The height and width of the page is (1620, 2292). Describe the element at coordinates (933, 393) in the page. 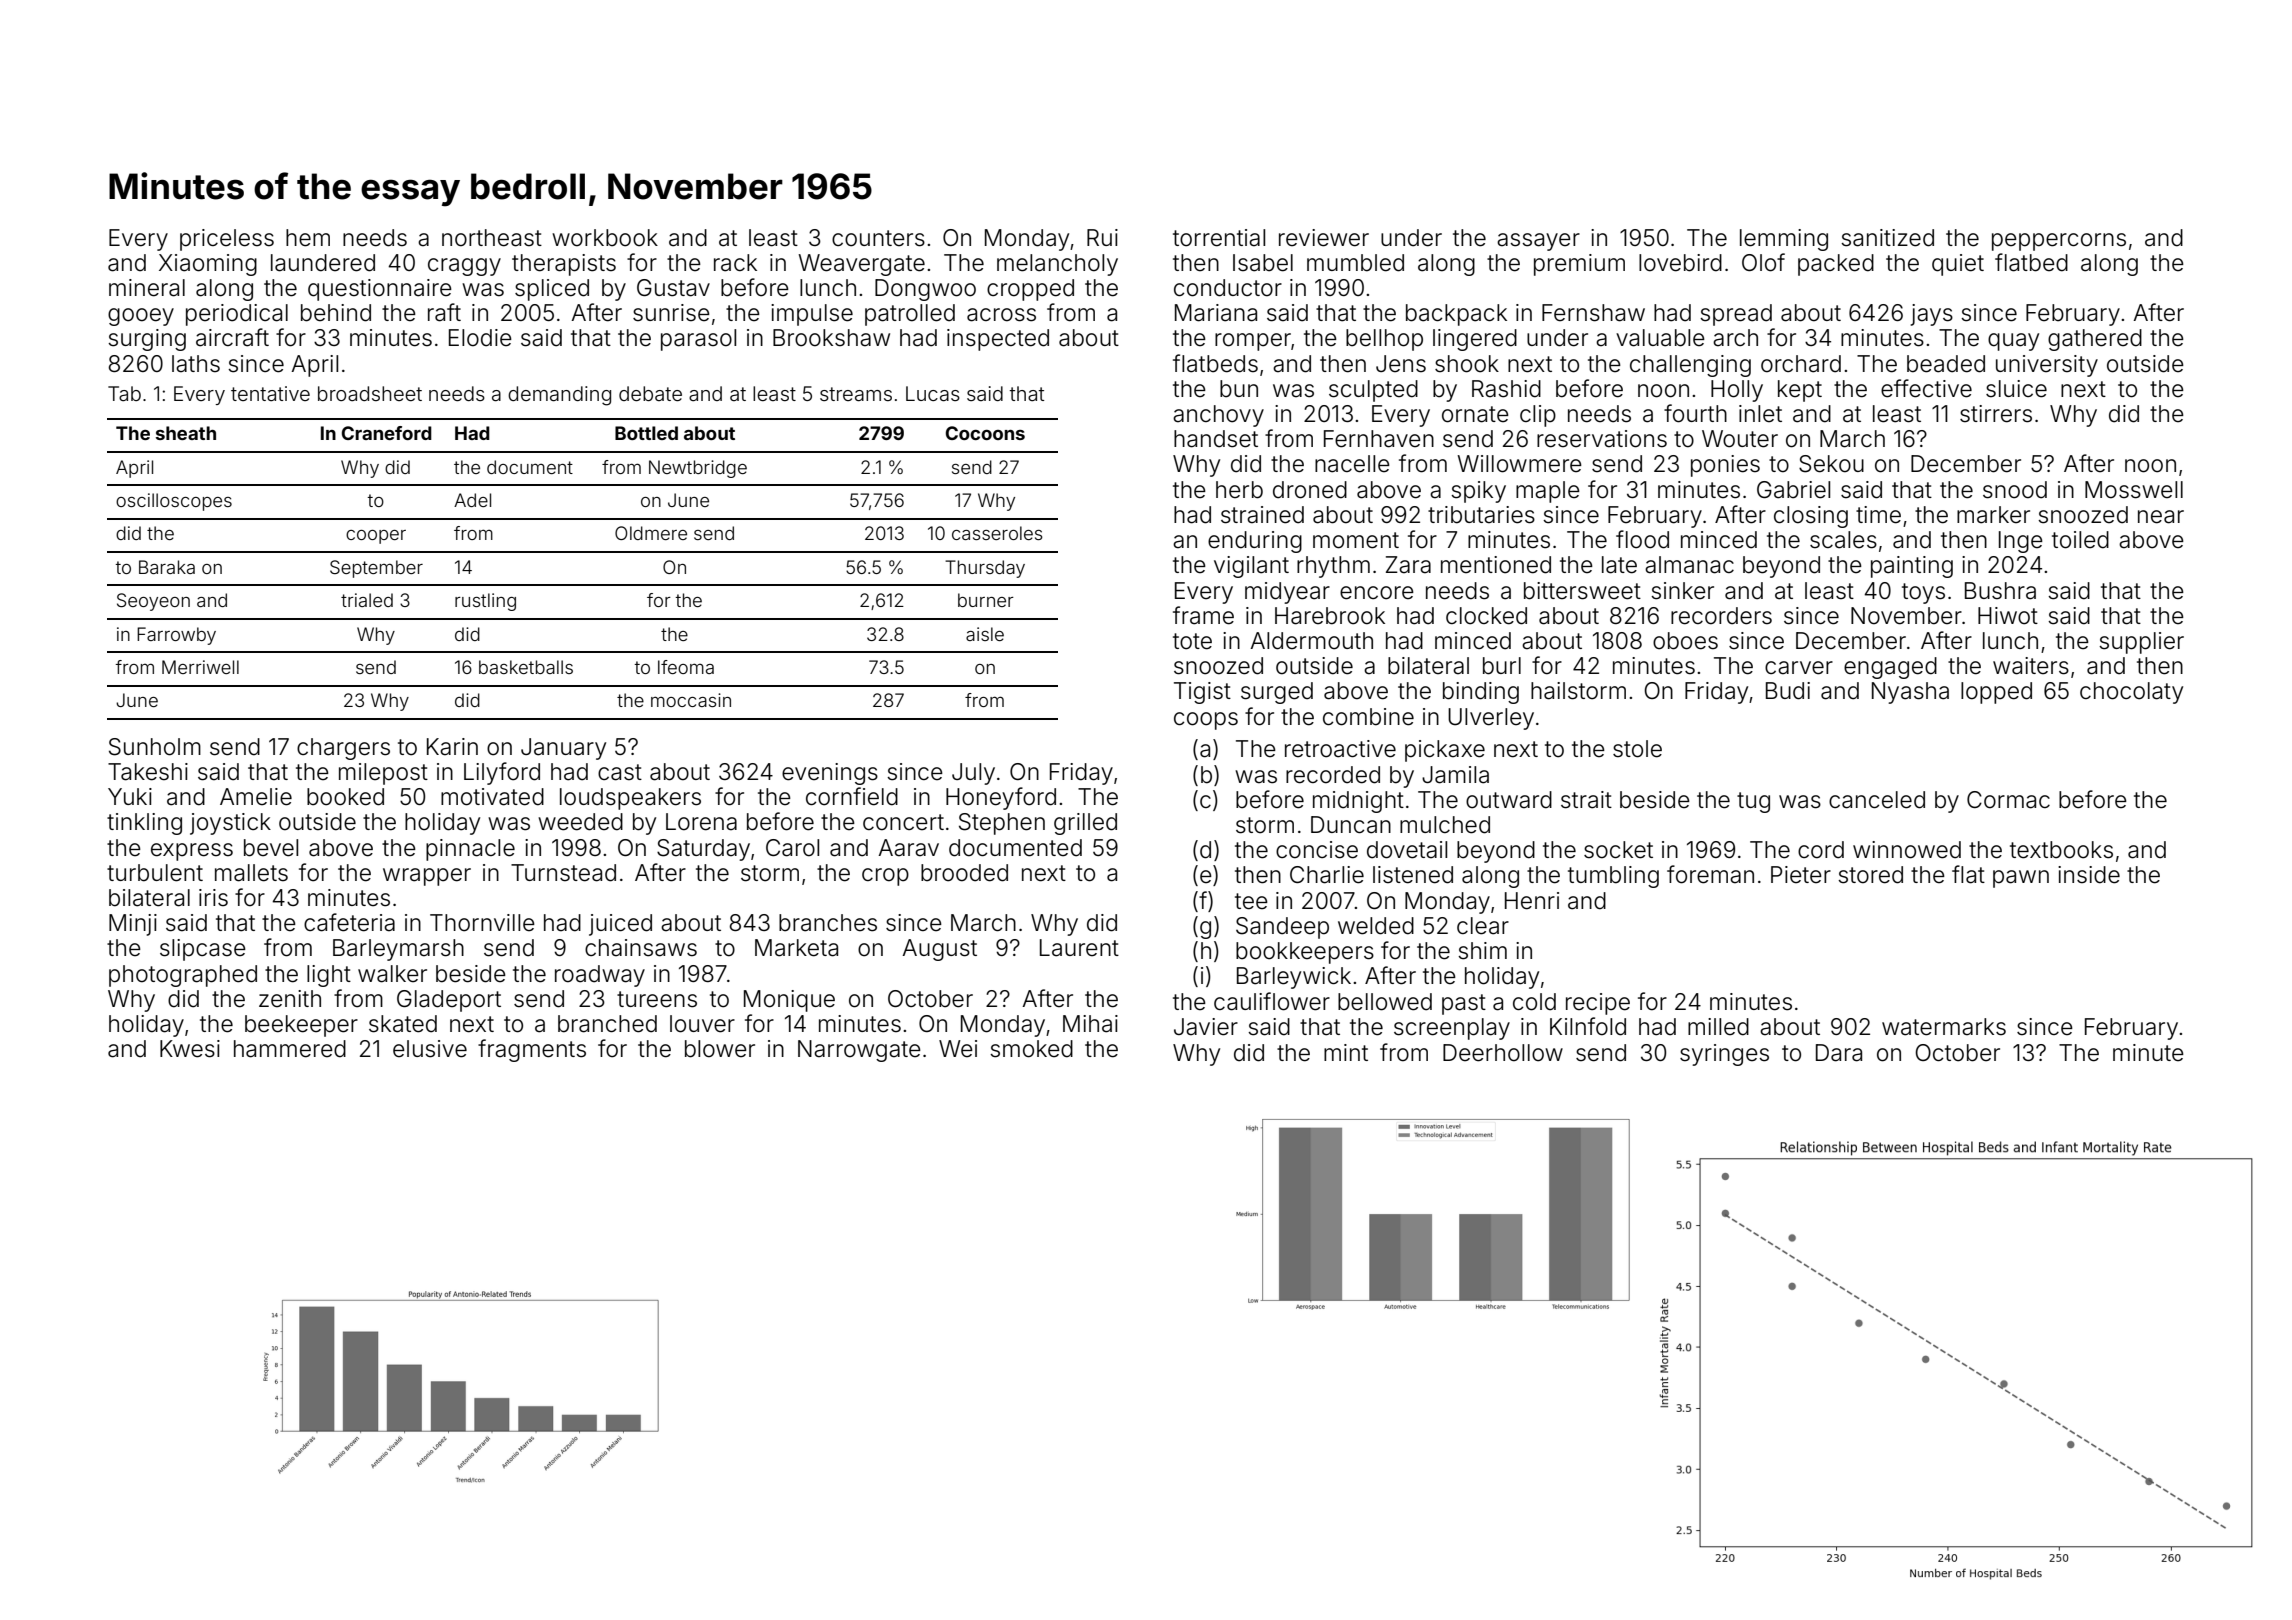

I see `Lucas` at that location.
